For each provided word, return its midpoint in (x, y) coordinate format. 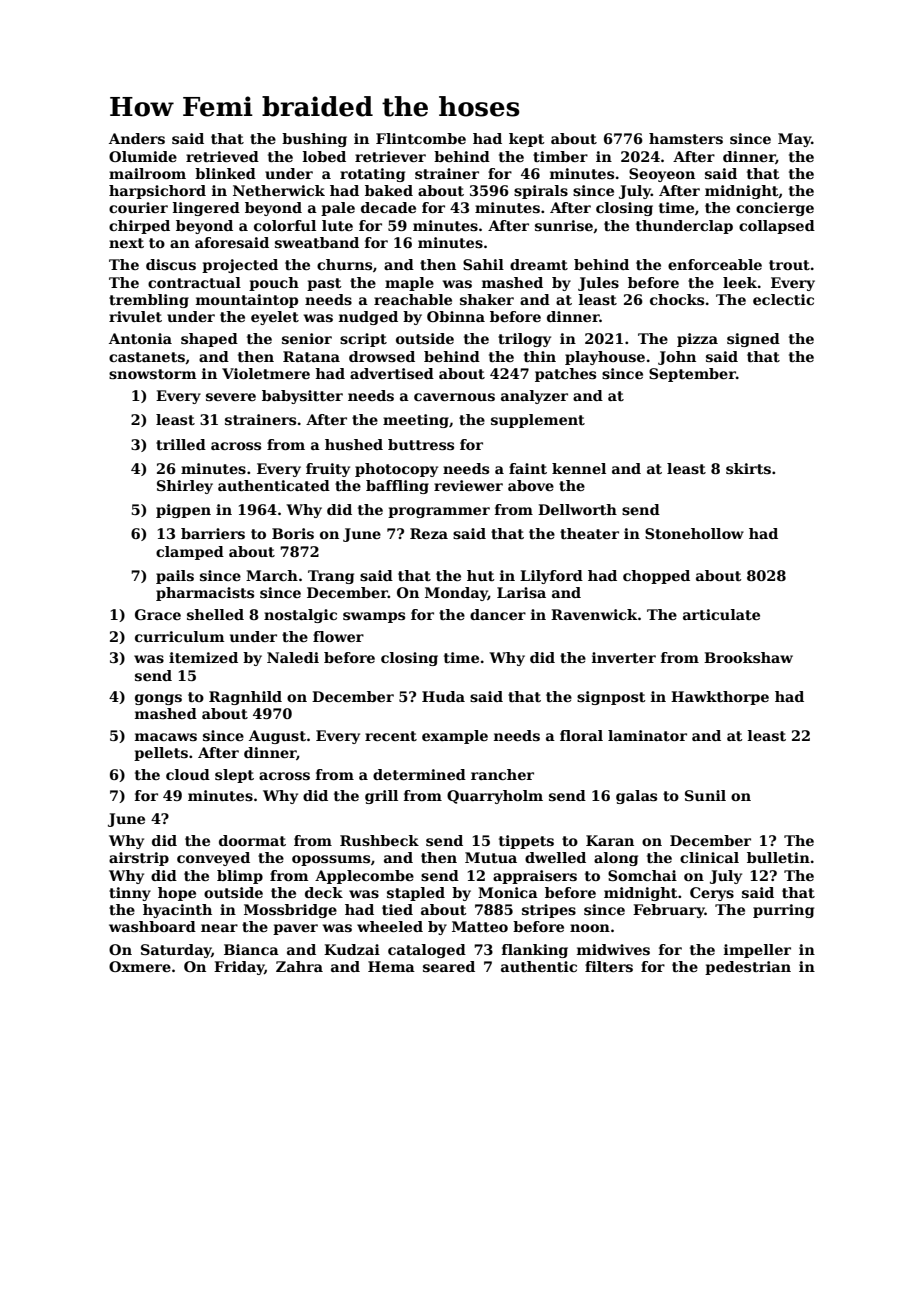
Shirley (185, 487)
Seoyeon (662, 175)
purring (783, 911)
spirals (541, 192)
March (272, 575)
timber (560, 156)
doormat (252, 840)
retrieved (222, 156)
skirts (748, 468)
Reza (429, 533)
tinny (130, 894)
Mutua (491, 857)
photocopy (396, 470)
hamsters (686, 138)
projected (240, 266)
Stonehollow (694, 533)
